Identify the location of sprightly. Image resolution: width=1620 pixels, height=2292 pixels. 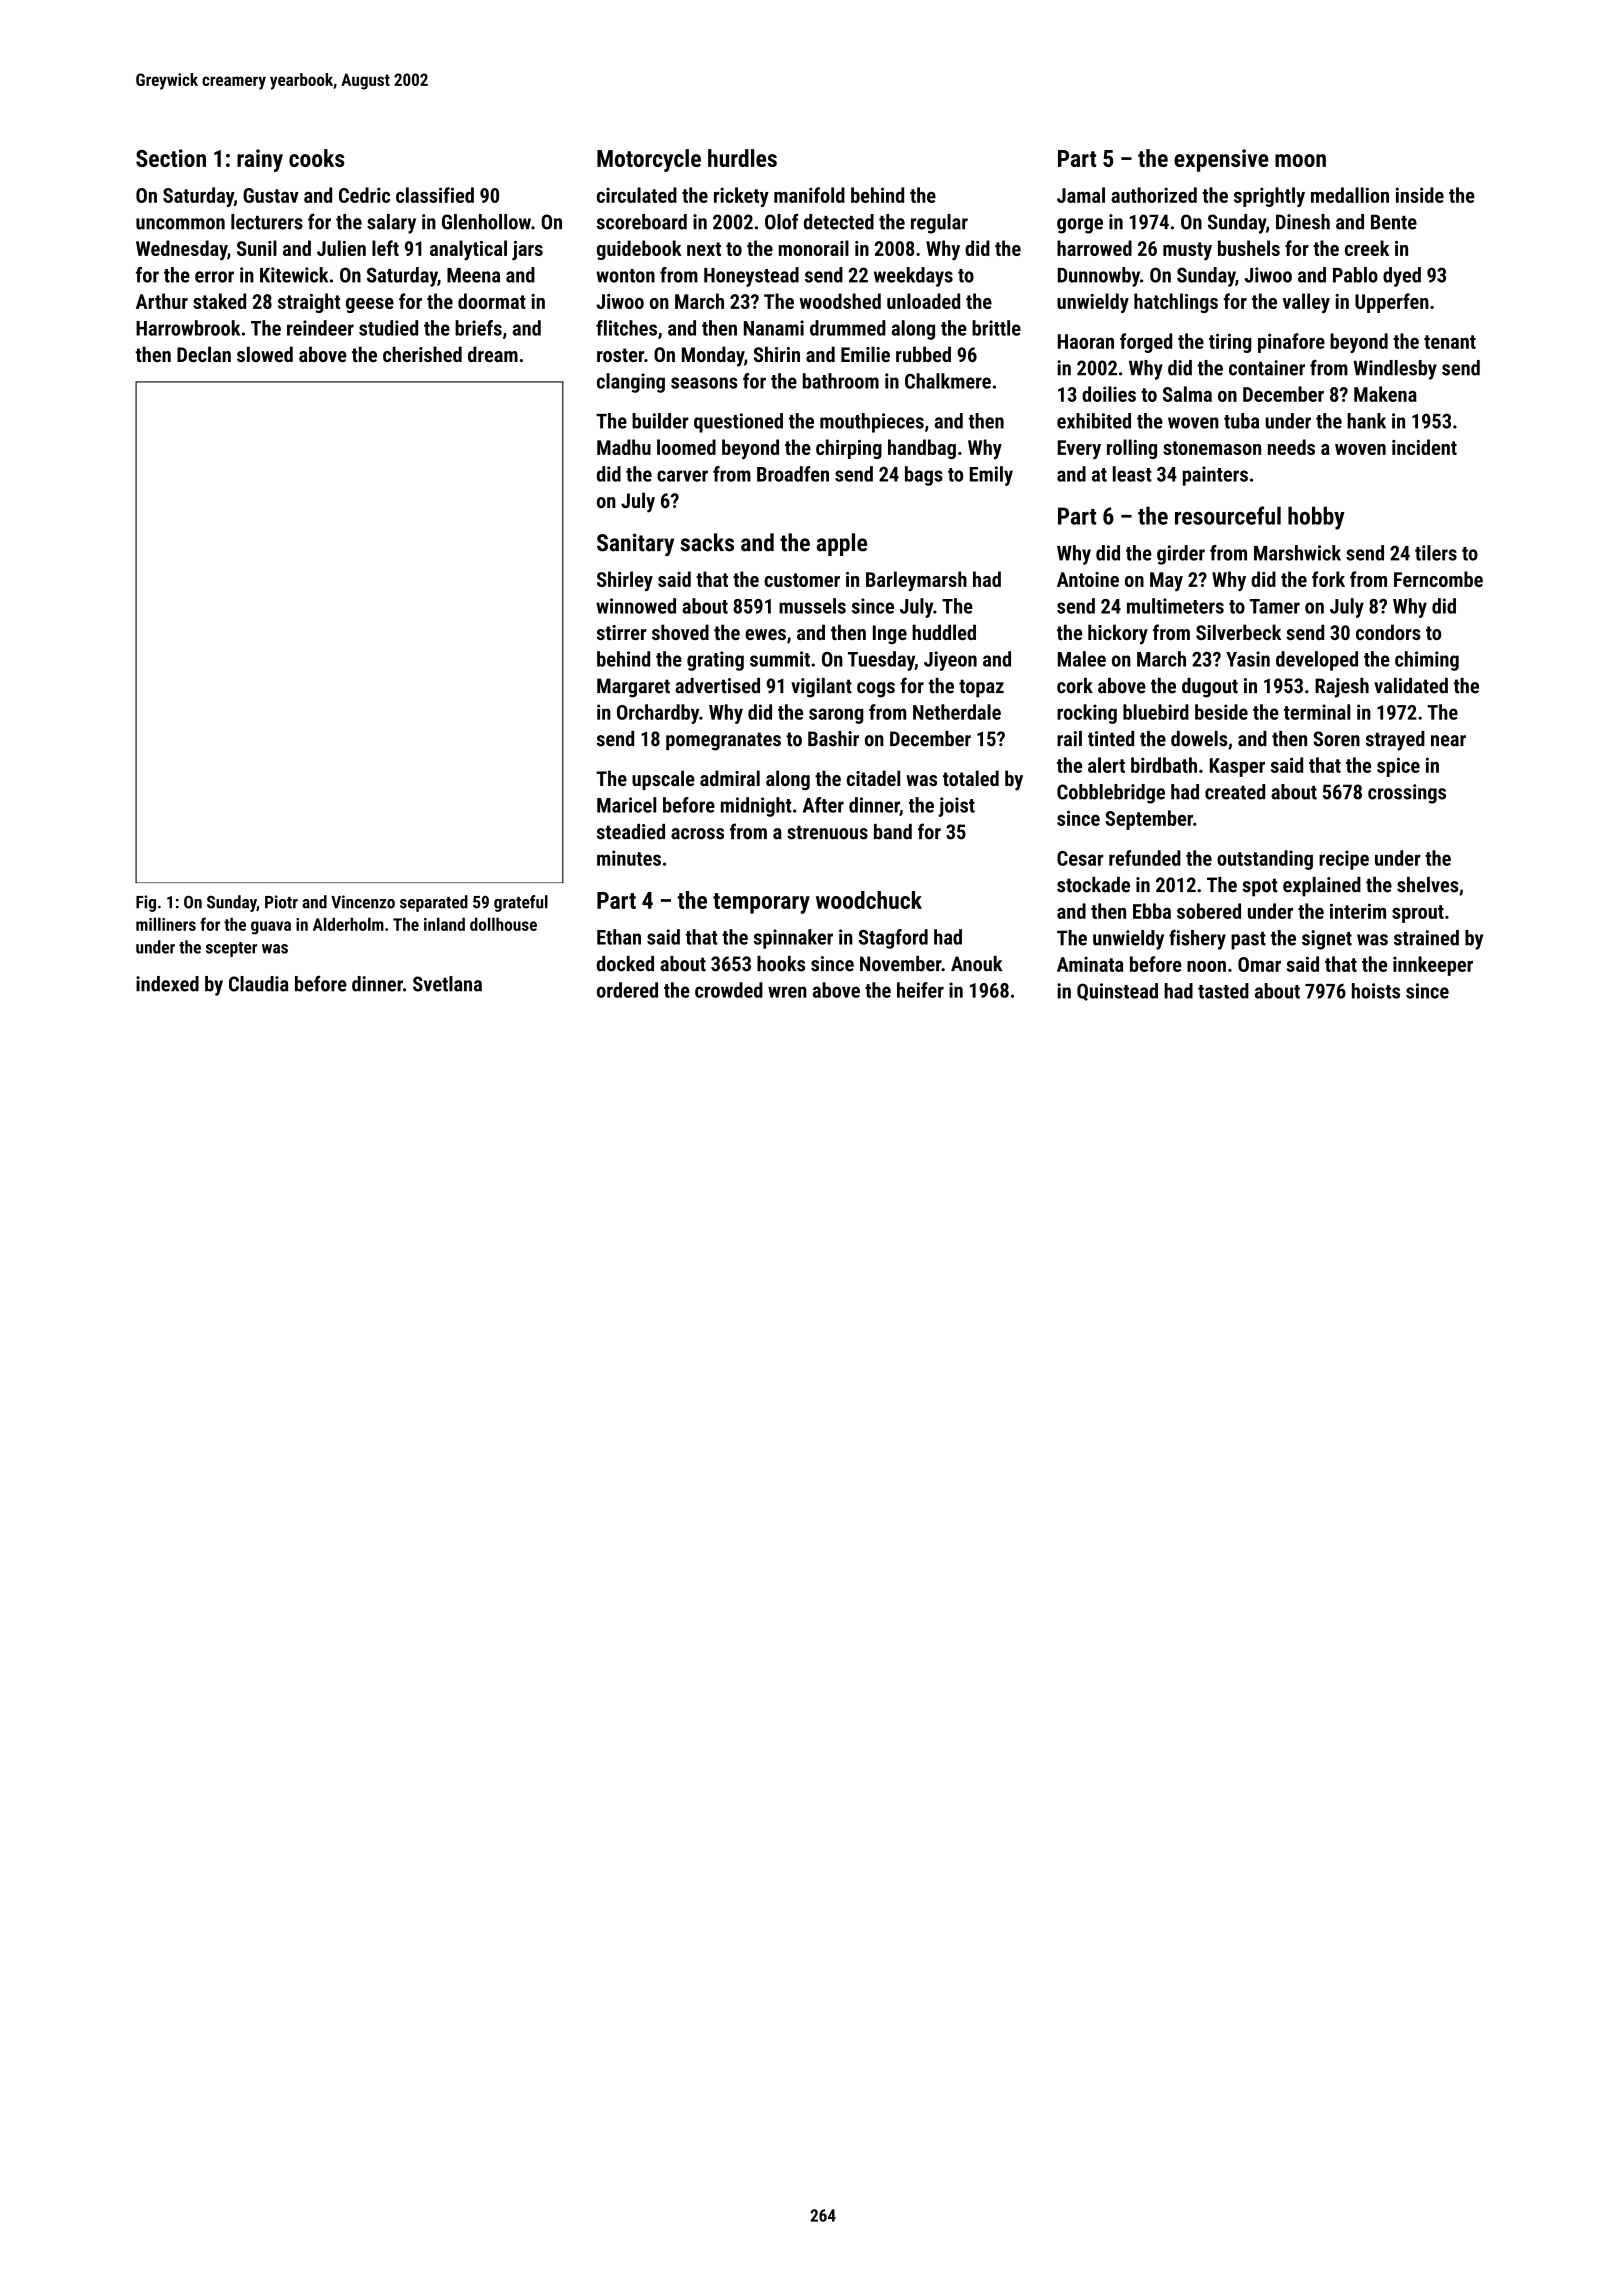
(1269, 197).
